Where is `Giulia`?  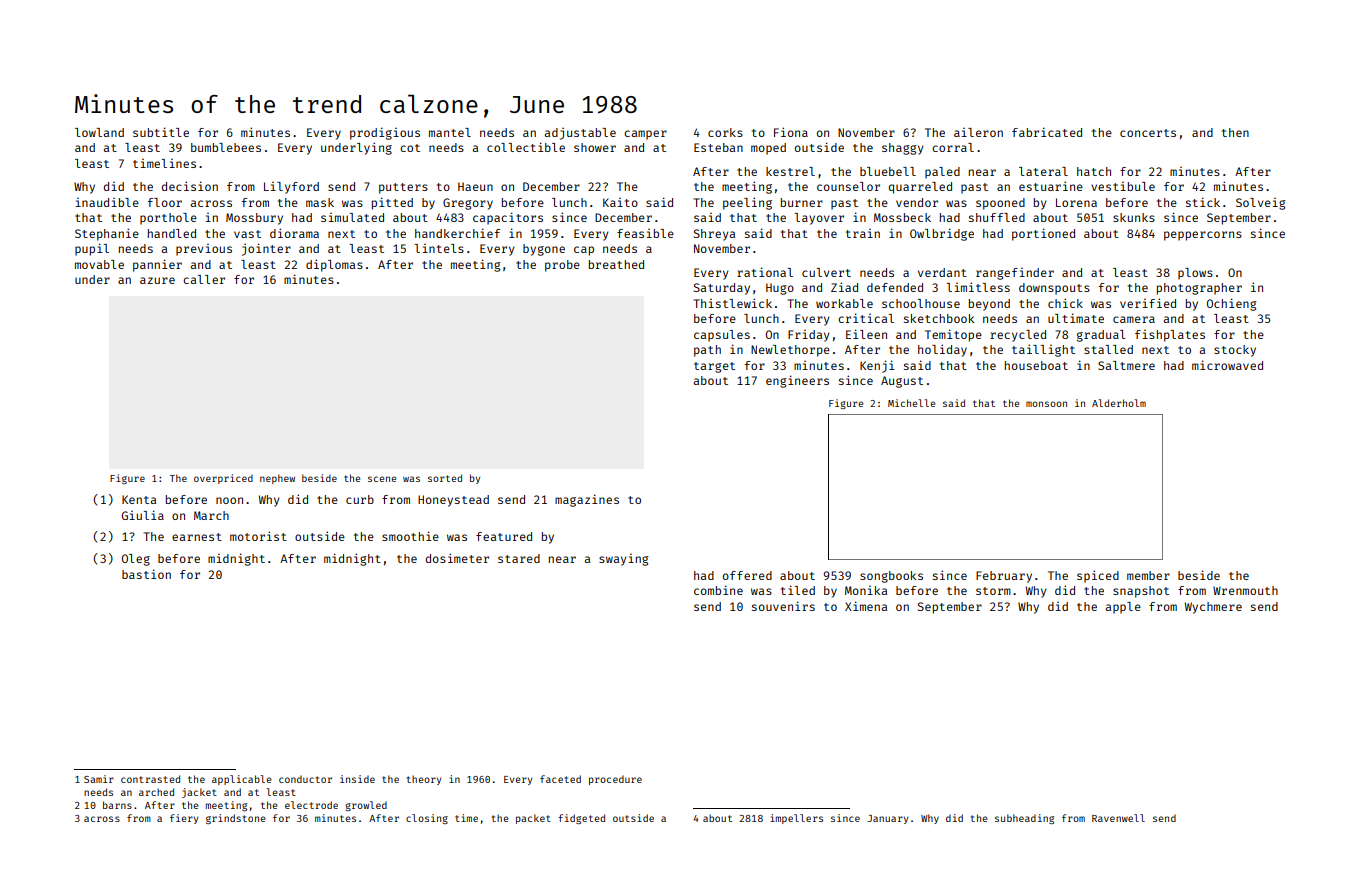
Giulia is located at coordinates (143, 515).
